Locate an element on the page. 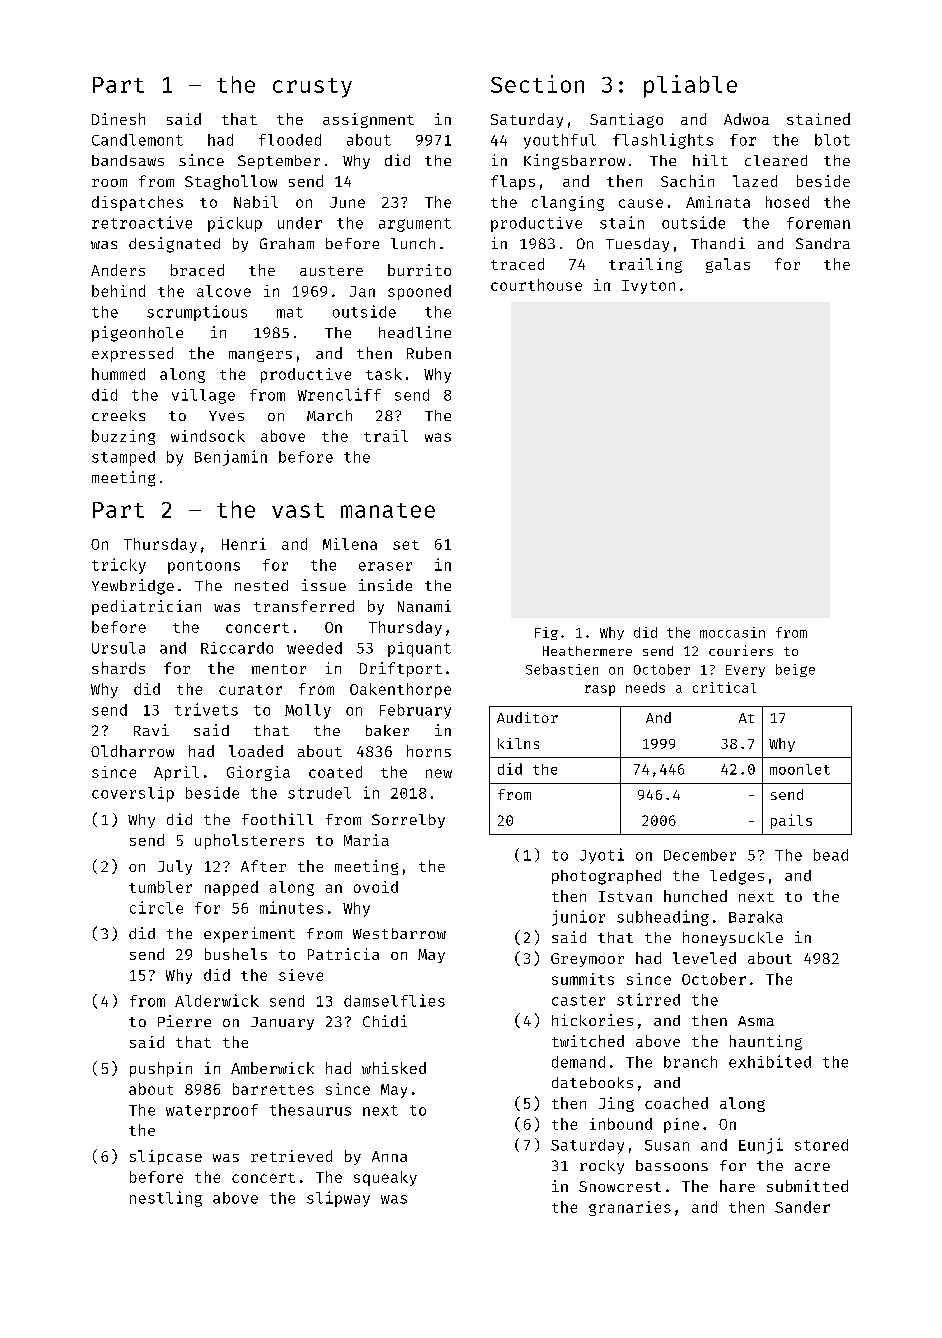  crusty is located at coordinates (312, 88).
